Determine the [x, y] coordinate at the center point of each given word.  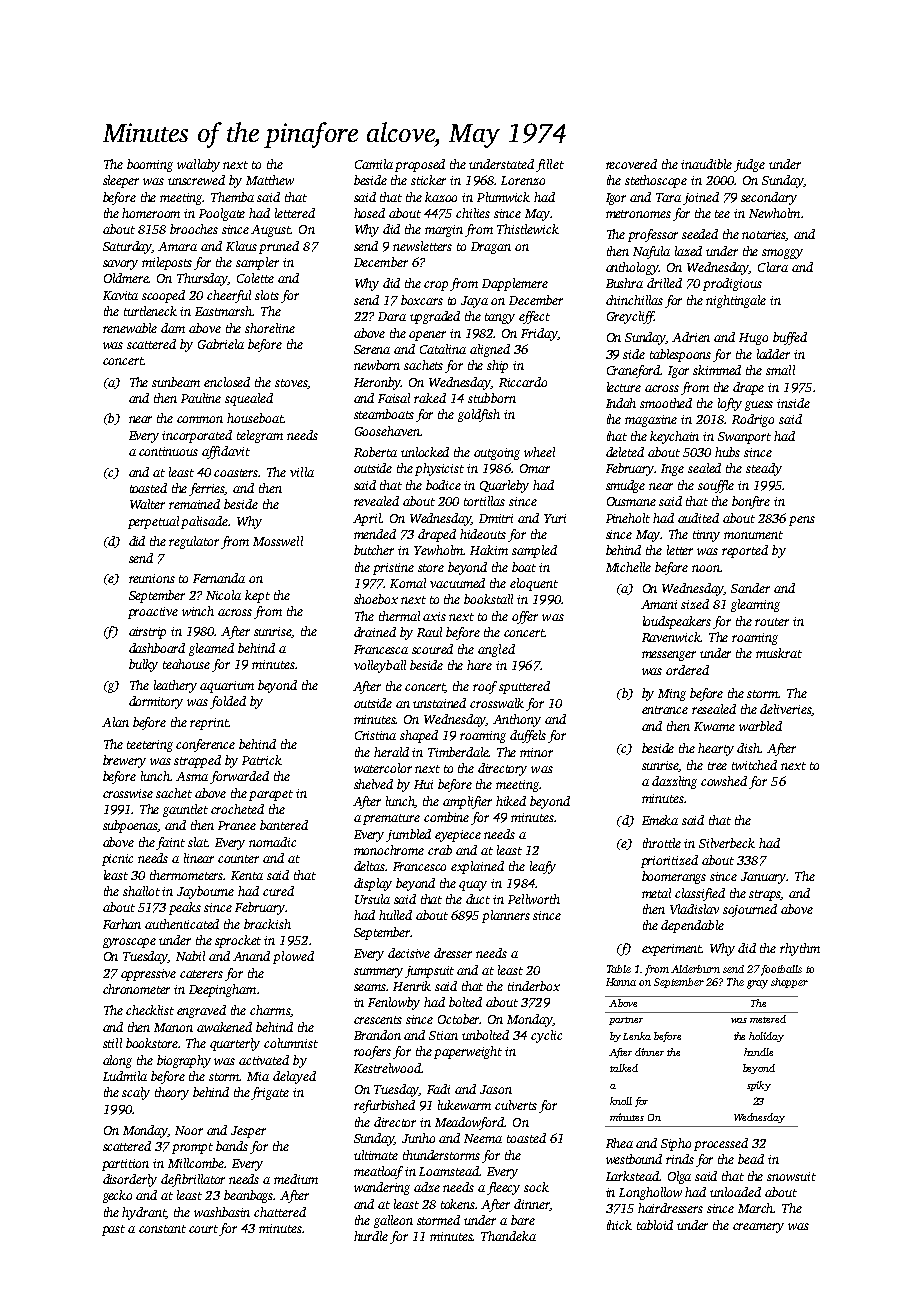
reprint [209, 724]
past [113, 1230]
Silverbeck [727, 843]
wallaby [198, 165]
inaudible [706, 164]
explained [477, 867]
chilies [473, 213]
